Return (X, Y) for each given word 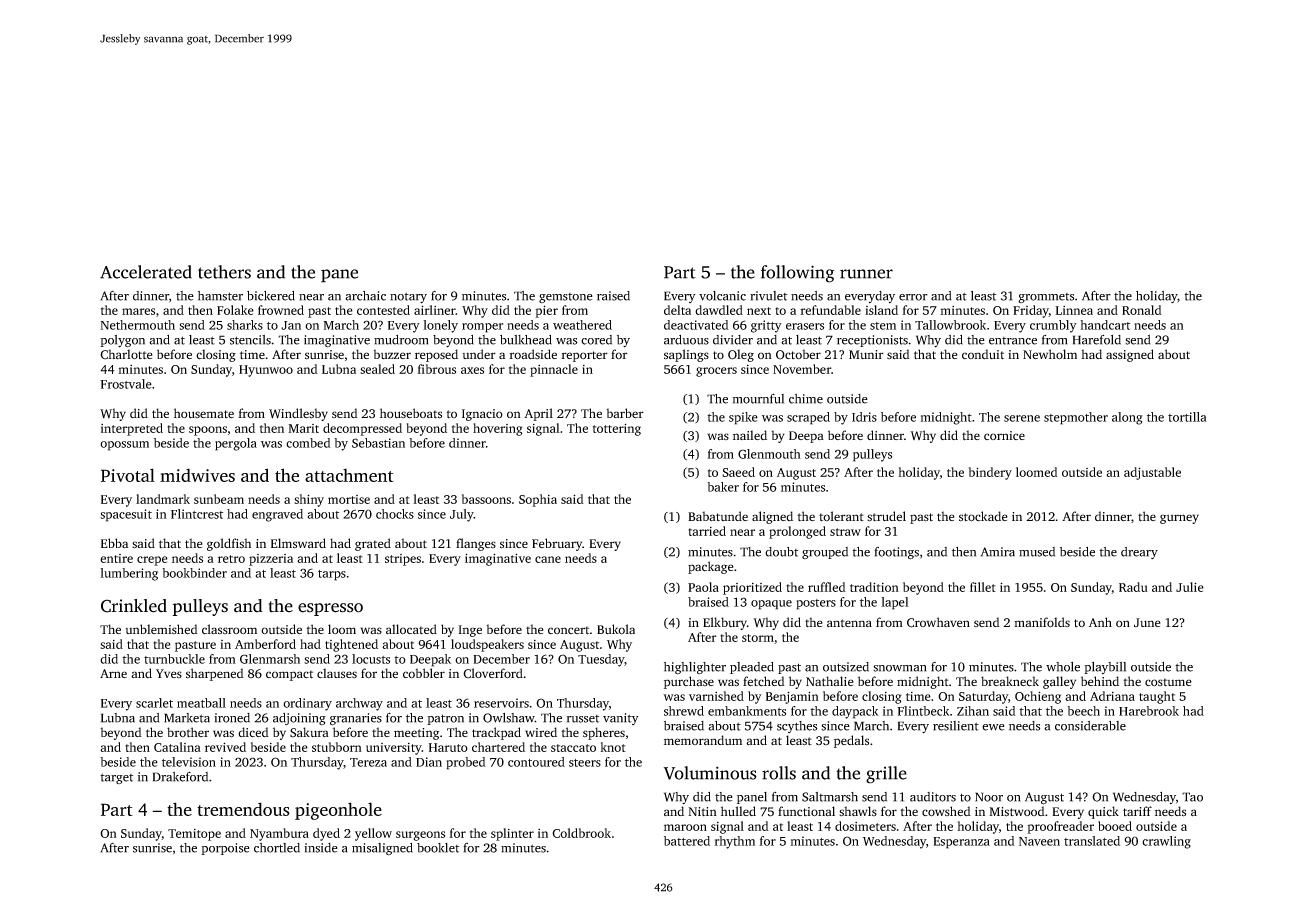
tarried (707, 531)
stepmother (1076, 418)
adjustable (1152, 473)
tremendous (243, 809)
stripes (403, 560)
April (538, 414)
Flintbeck (923, 711)
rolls (779, 773)
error (913, 297)
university (394, 749)
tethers (224, 272)
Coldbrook (581, 833)
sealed (377, 369)
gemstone (566, 298)
